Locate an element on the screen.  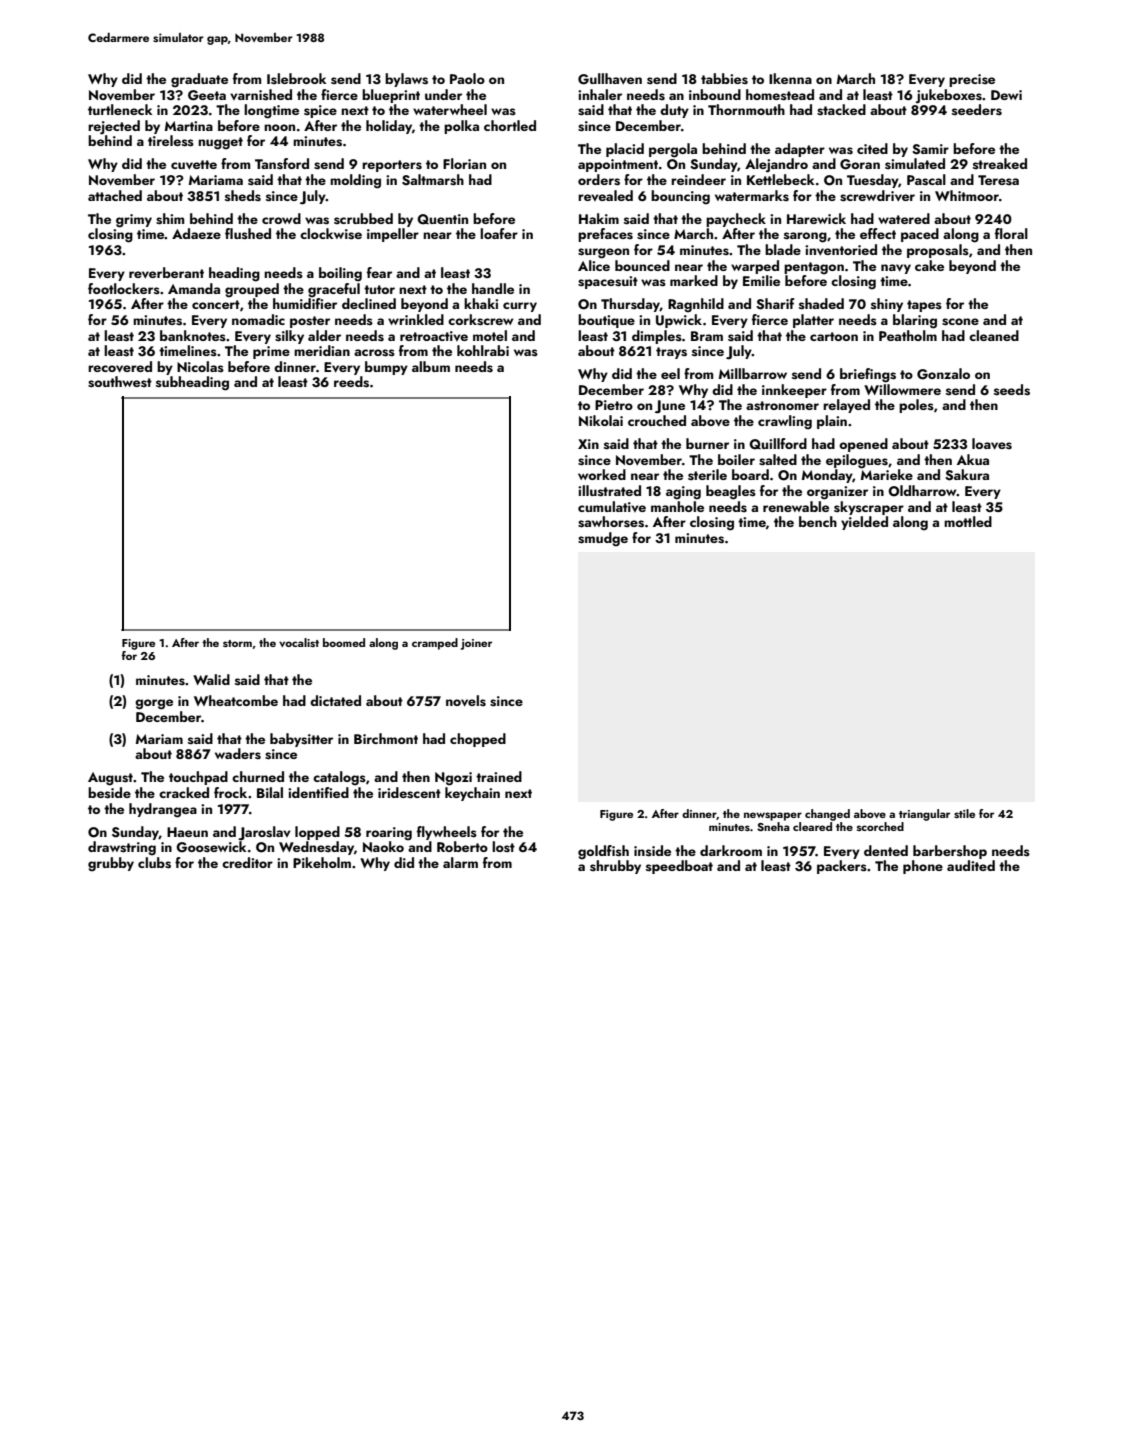
lopped is located at coordinates (317, 833).
